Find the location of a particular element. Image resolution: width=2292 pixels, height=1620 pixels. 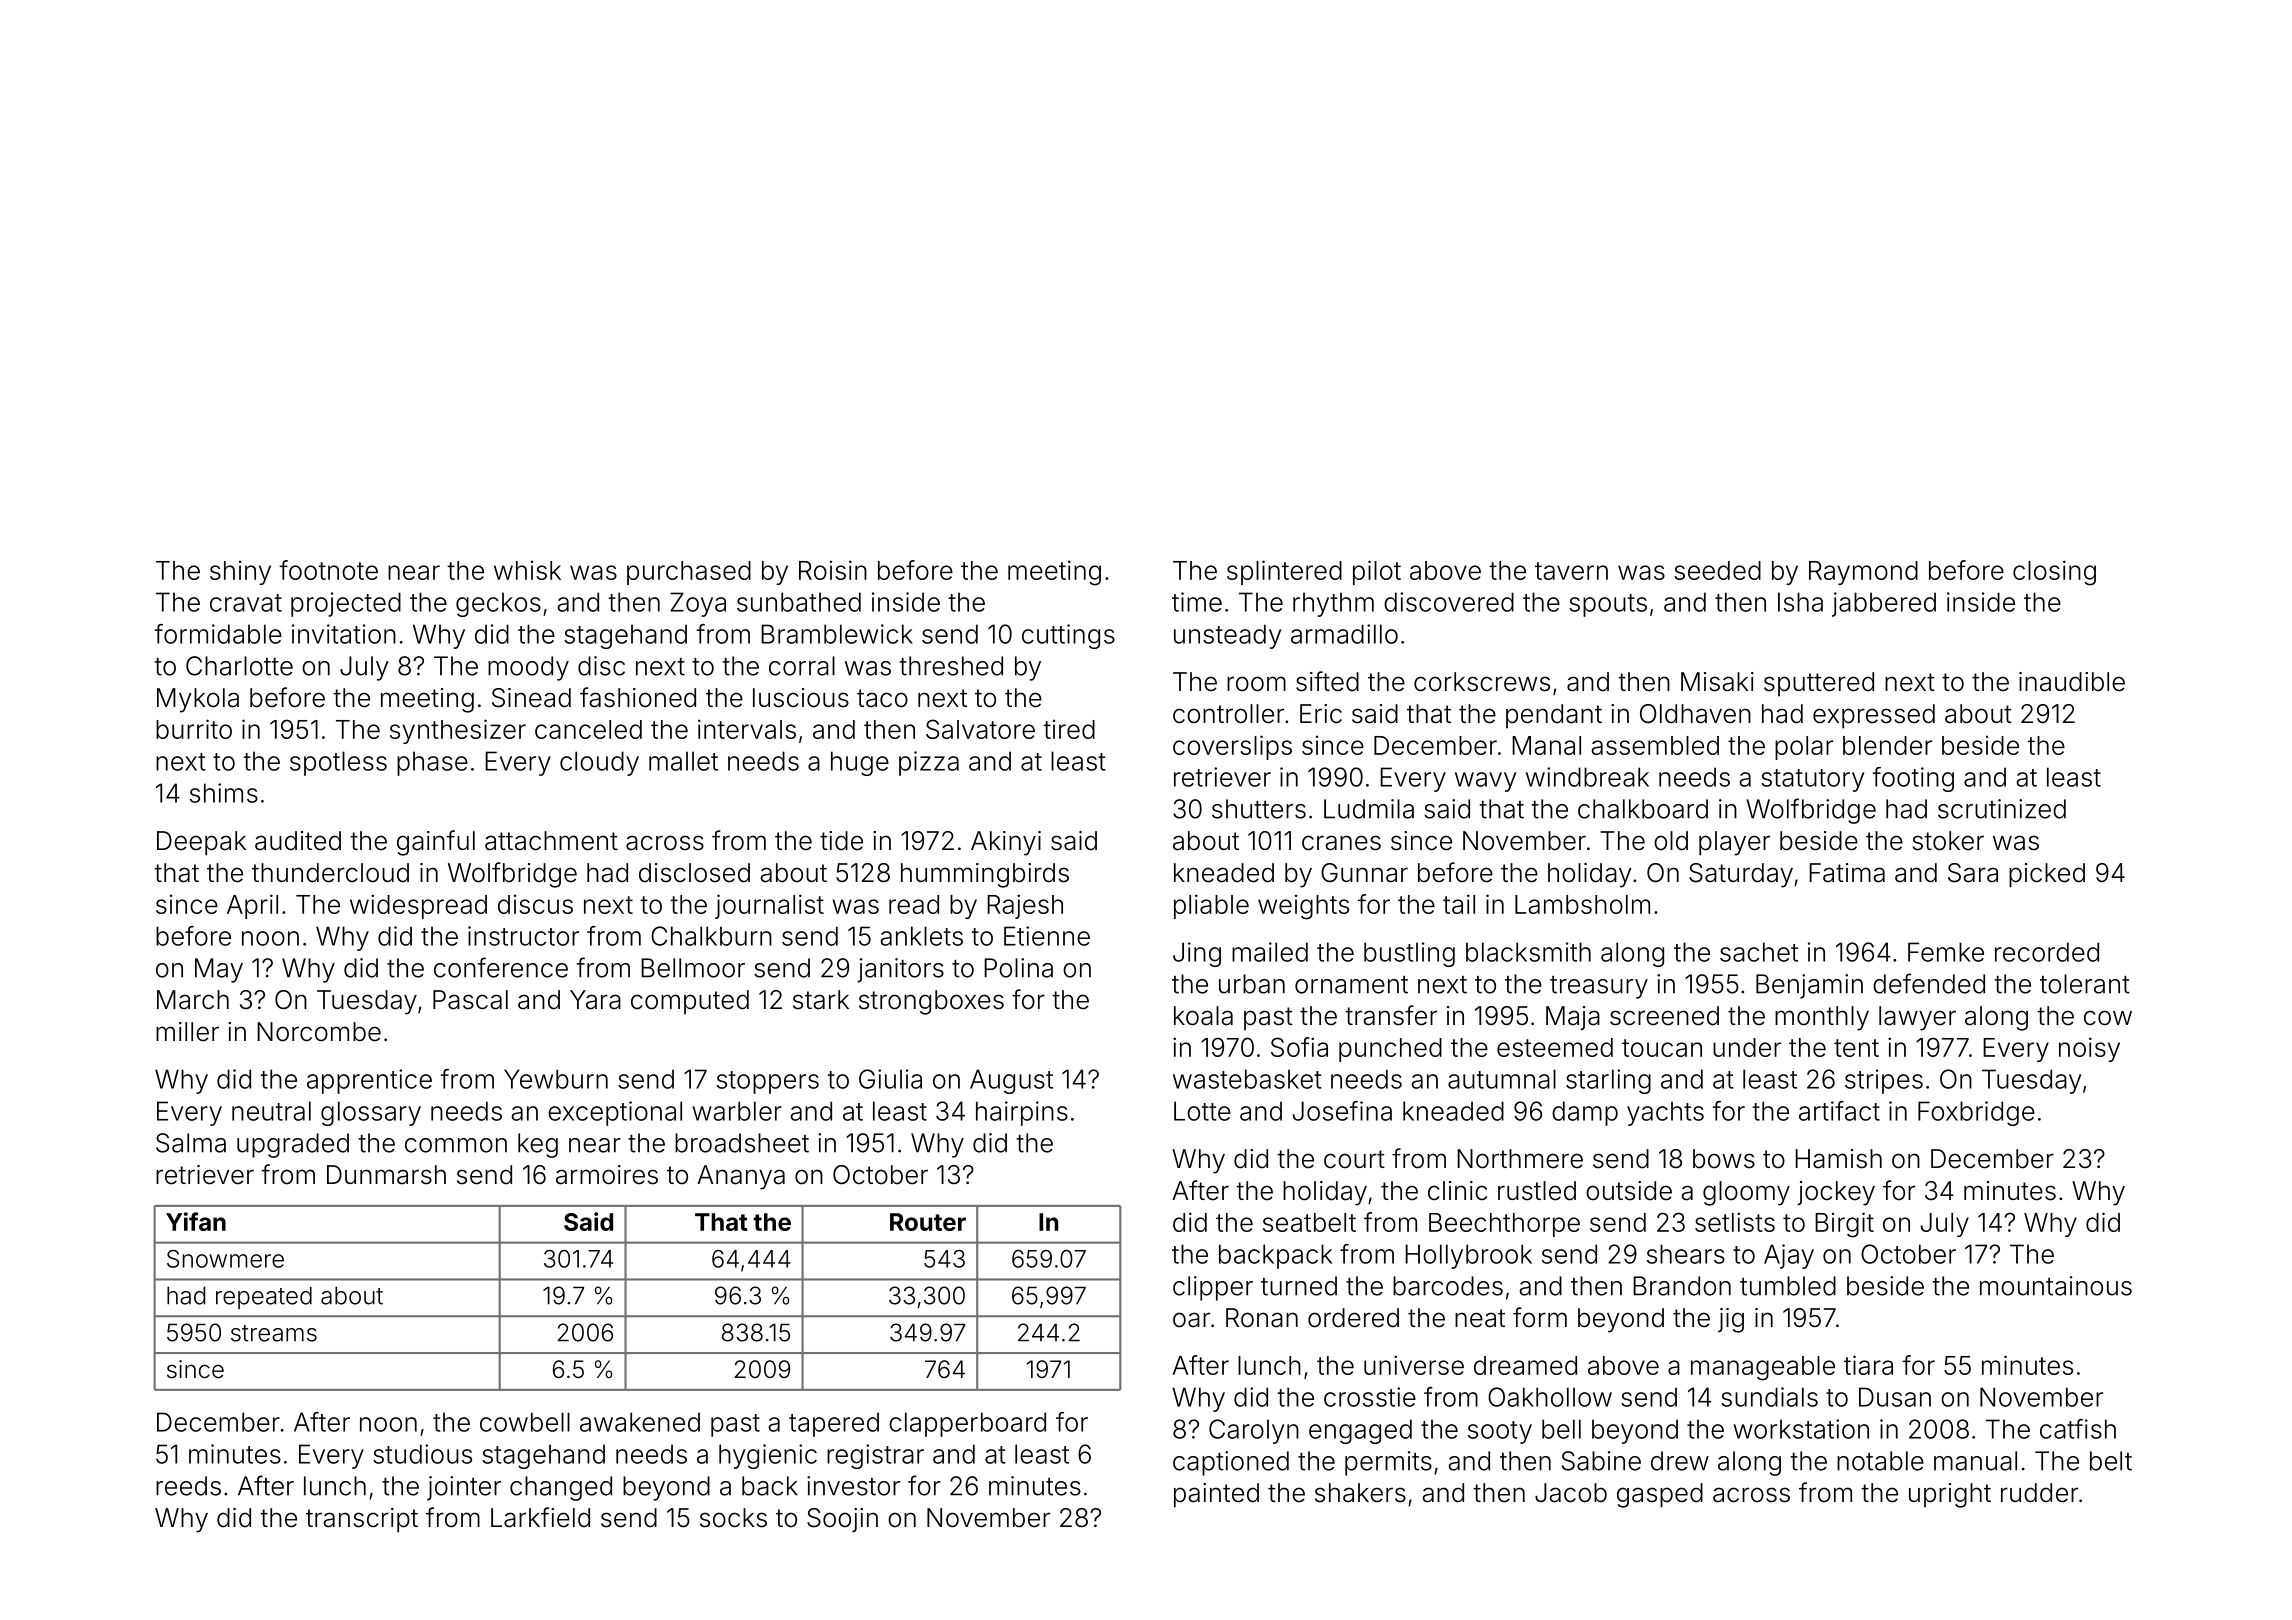

moody is located at coordinates (528, 668).
